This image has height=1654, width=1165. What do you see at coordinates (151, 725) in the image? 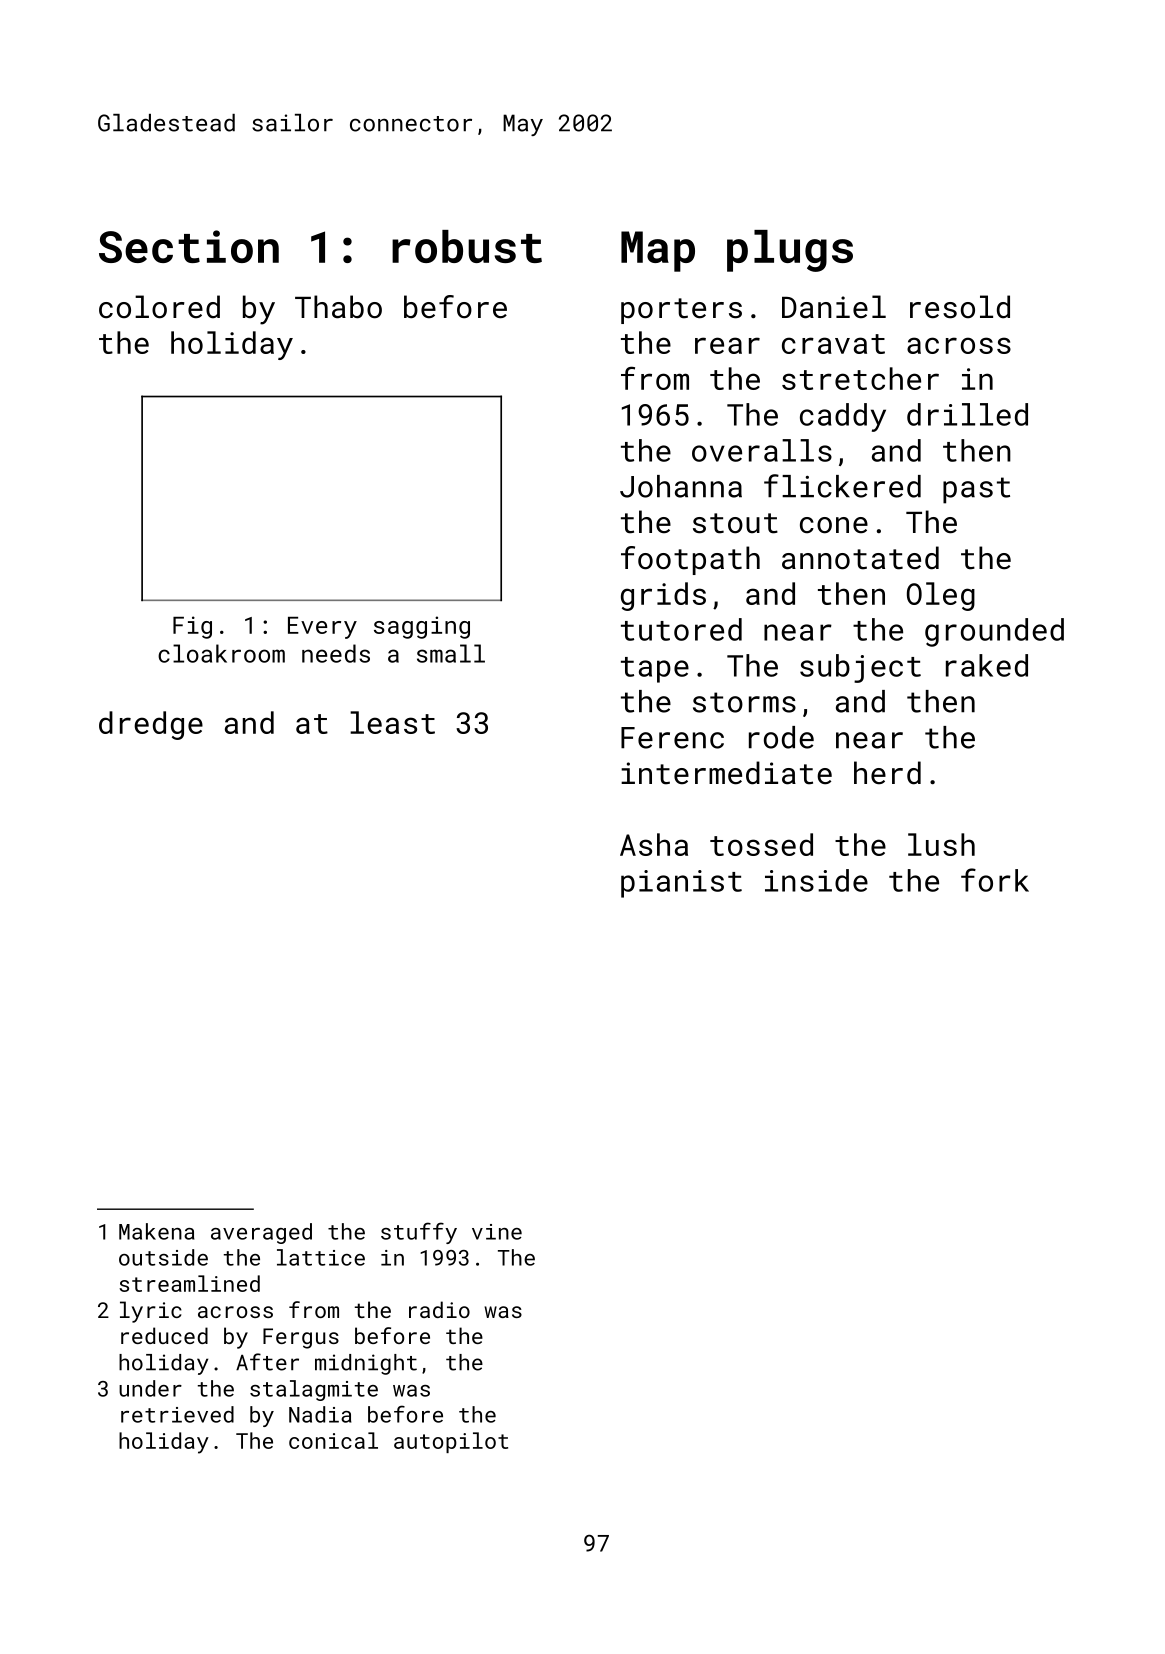
I see `dredge` at bounding box center [151, 725].
